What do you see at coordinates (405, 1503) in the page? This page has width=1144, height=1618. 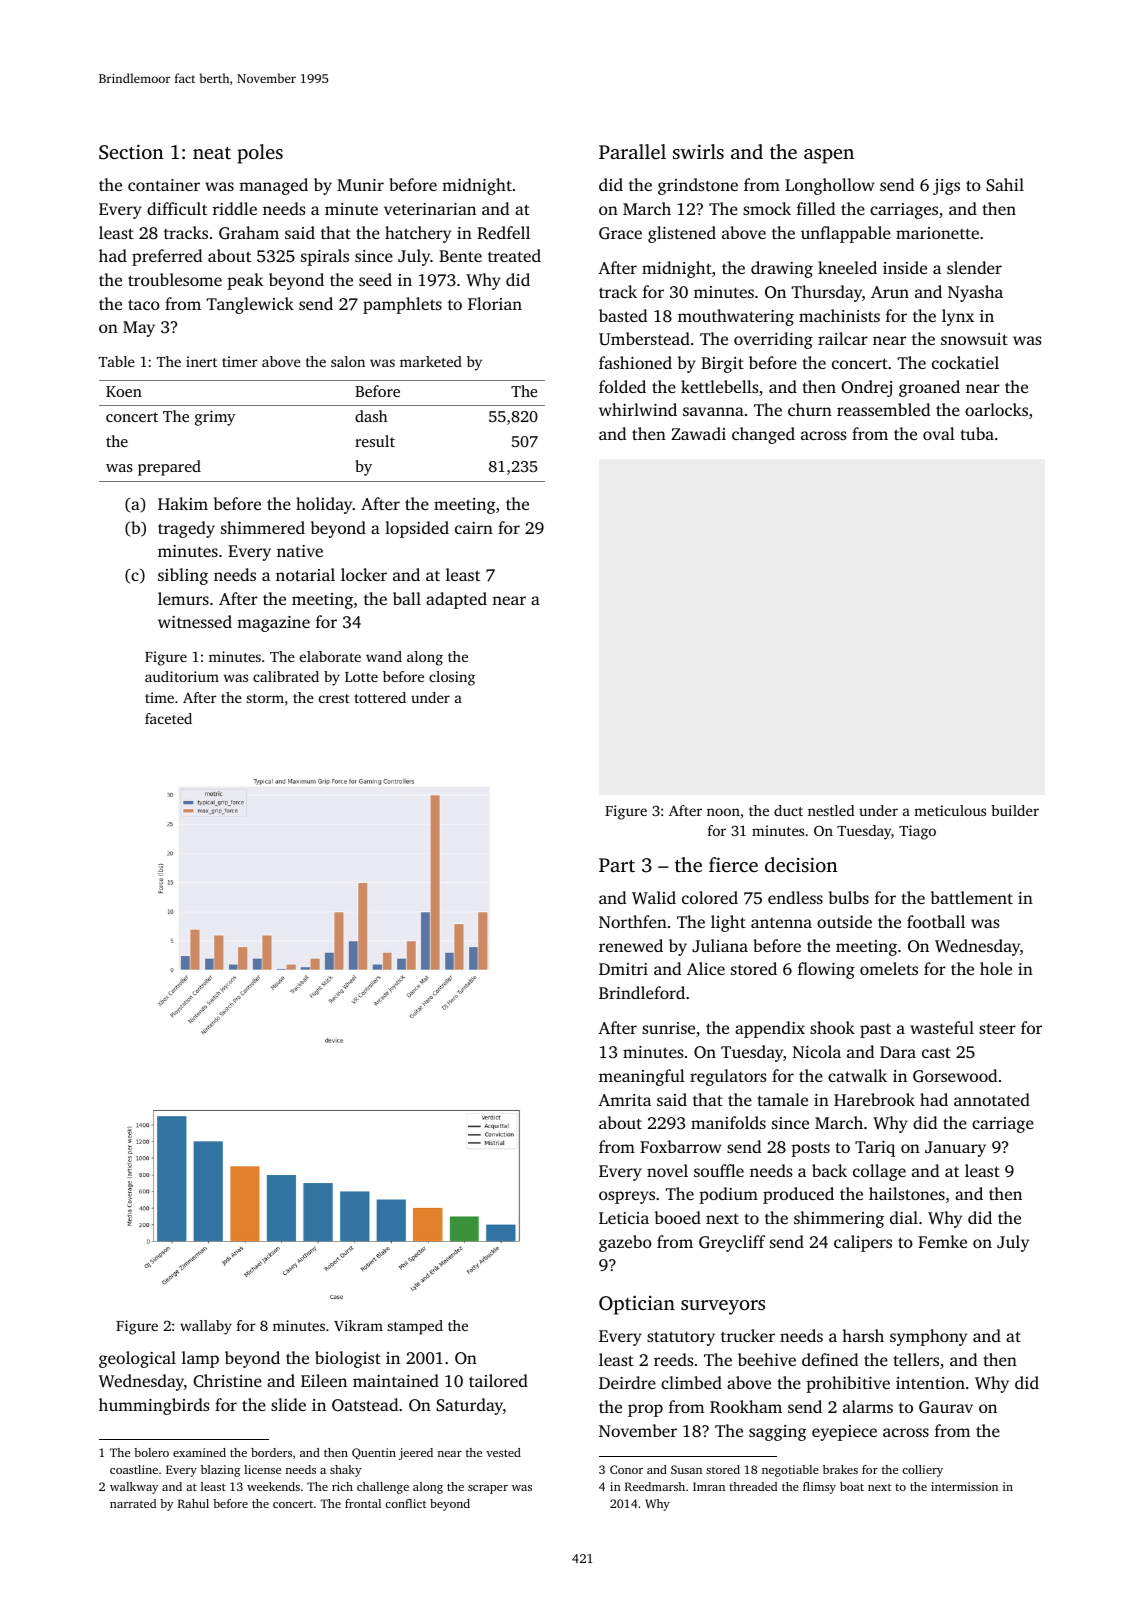 I see `conflict` at bounding box center [405, 1503].
